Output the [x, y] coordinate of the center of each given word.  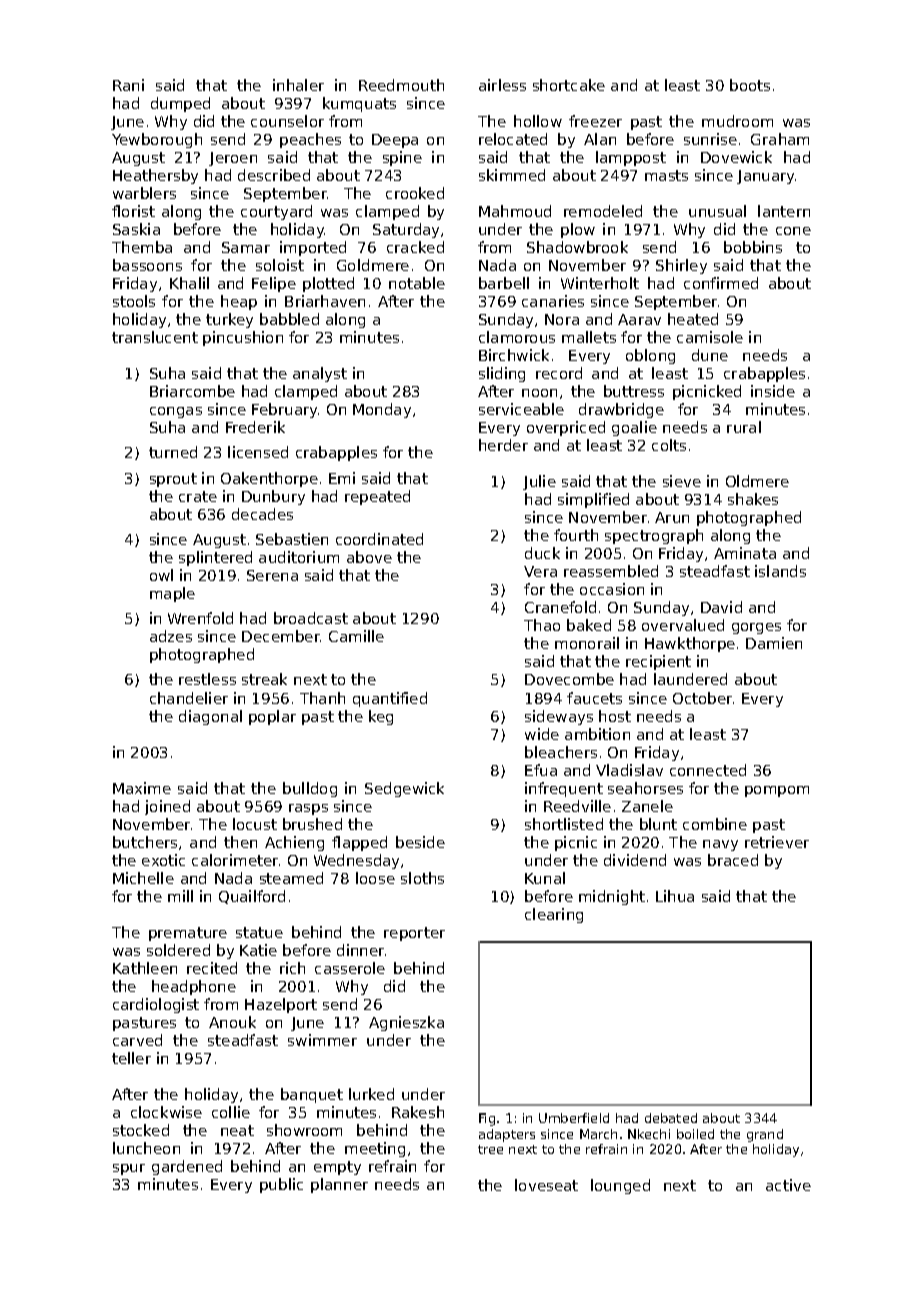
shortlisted [564, 824]
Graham [780, 139]
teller [131, 1058]
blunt [658, 824]
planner [339, 1185]
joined [167, 807]
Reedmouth [401, 85]
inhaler [298, 85]
